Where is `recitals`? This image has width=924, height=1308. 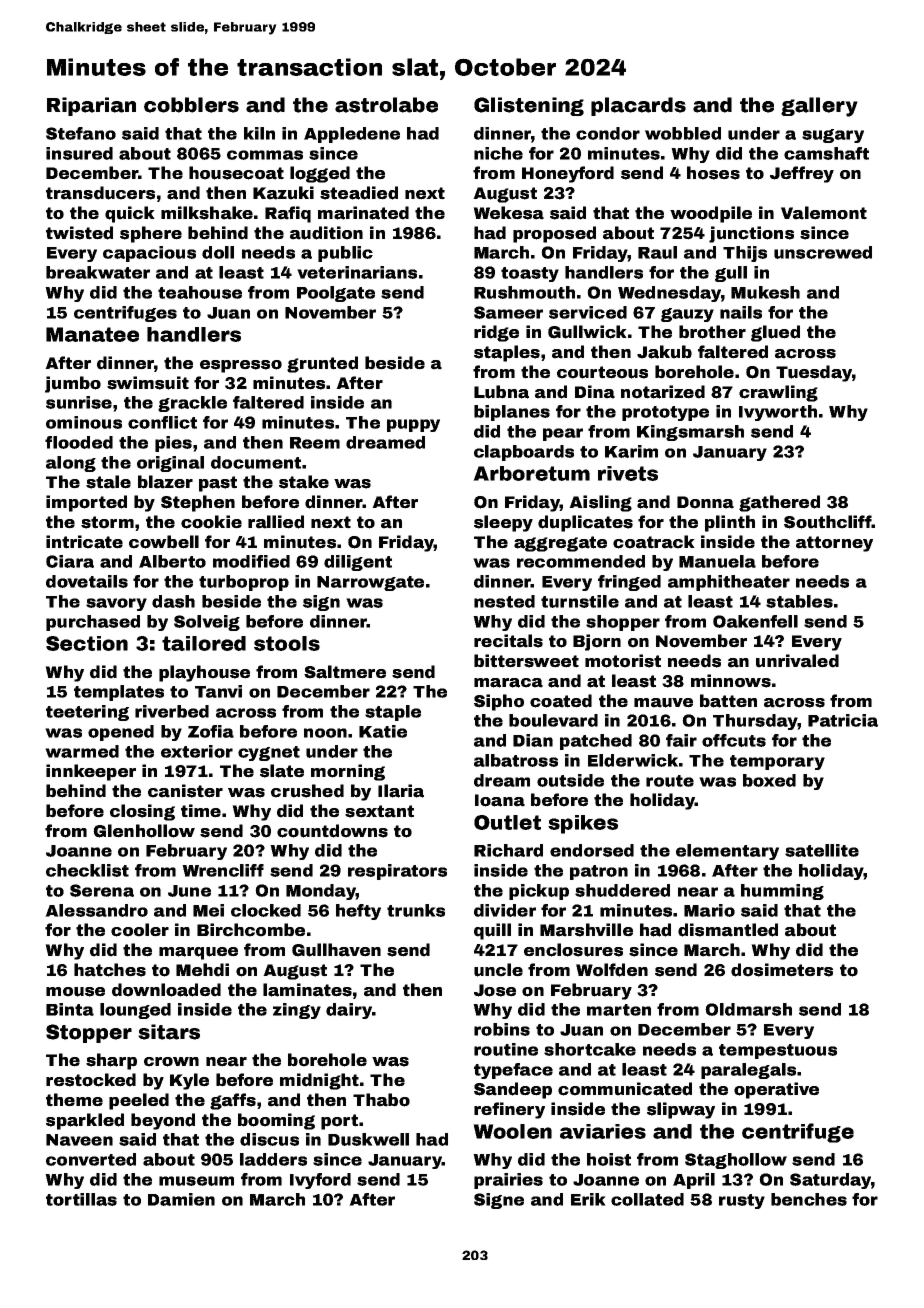
recitals is located at coordinates (508, 641).
